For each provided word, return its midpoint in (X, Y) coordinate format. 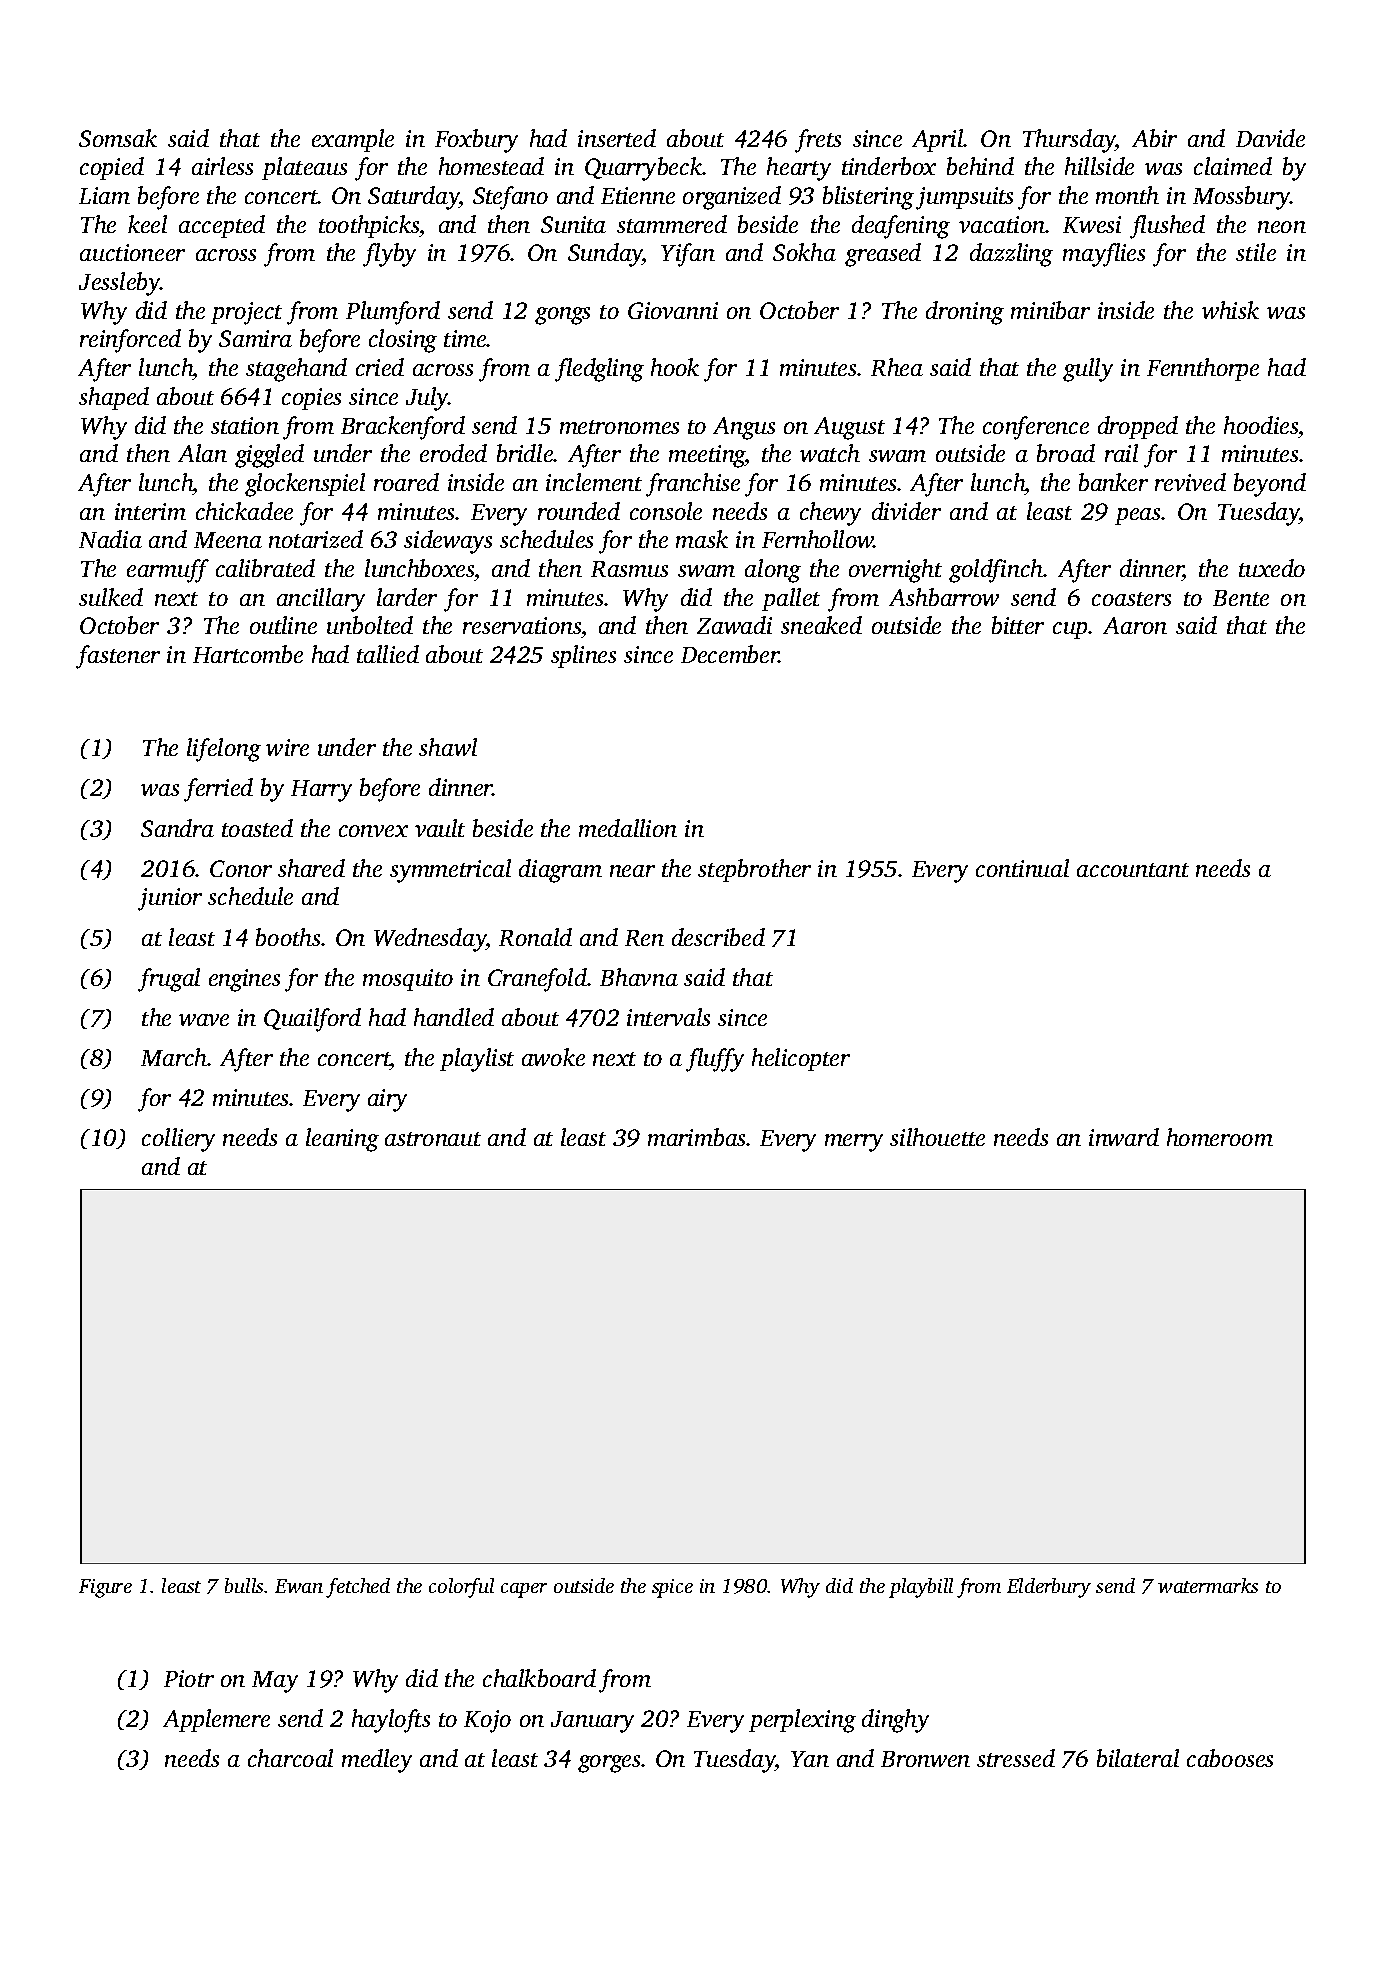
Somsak (118, 138)
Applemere (216, 1720)
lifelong (224, 750)
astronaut (433, 1139)
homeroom (1220, 1137)
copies (311, 399)
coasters (1131, 599)
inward (1124, 1137)
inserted (617, 138)
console (666, 511)
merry (854, 1143)
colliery (178, 1140)
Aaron (1135, 625)
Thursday (1069, 141)
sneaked (821, 625)
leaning (342, 1140)
